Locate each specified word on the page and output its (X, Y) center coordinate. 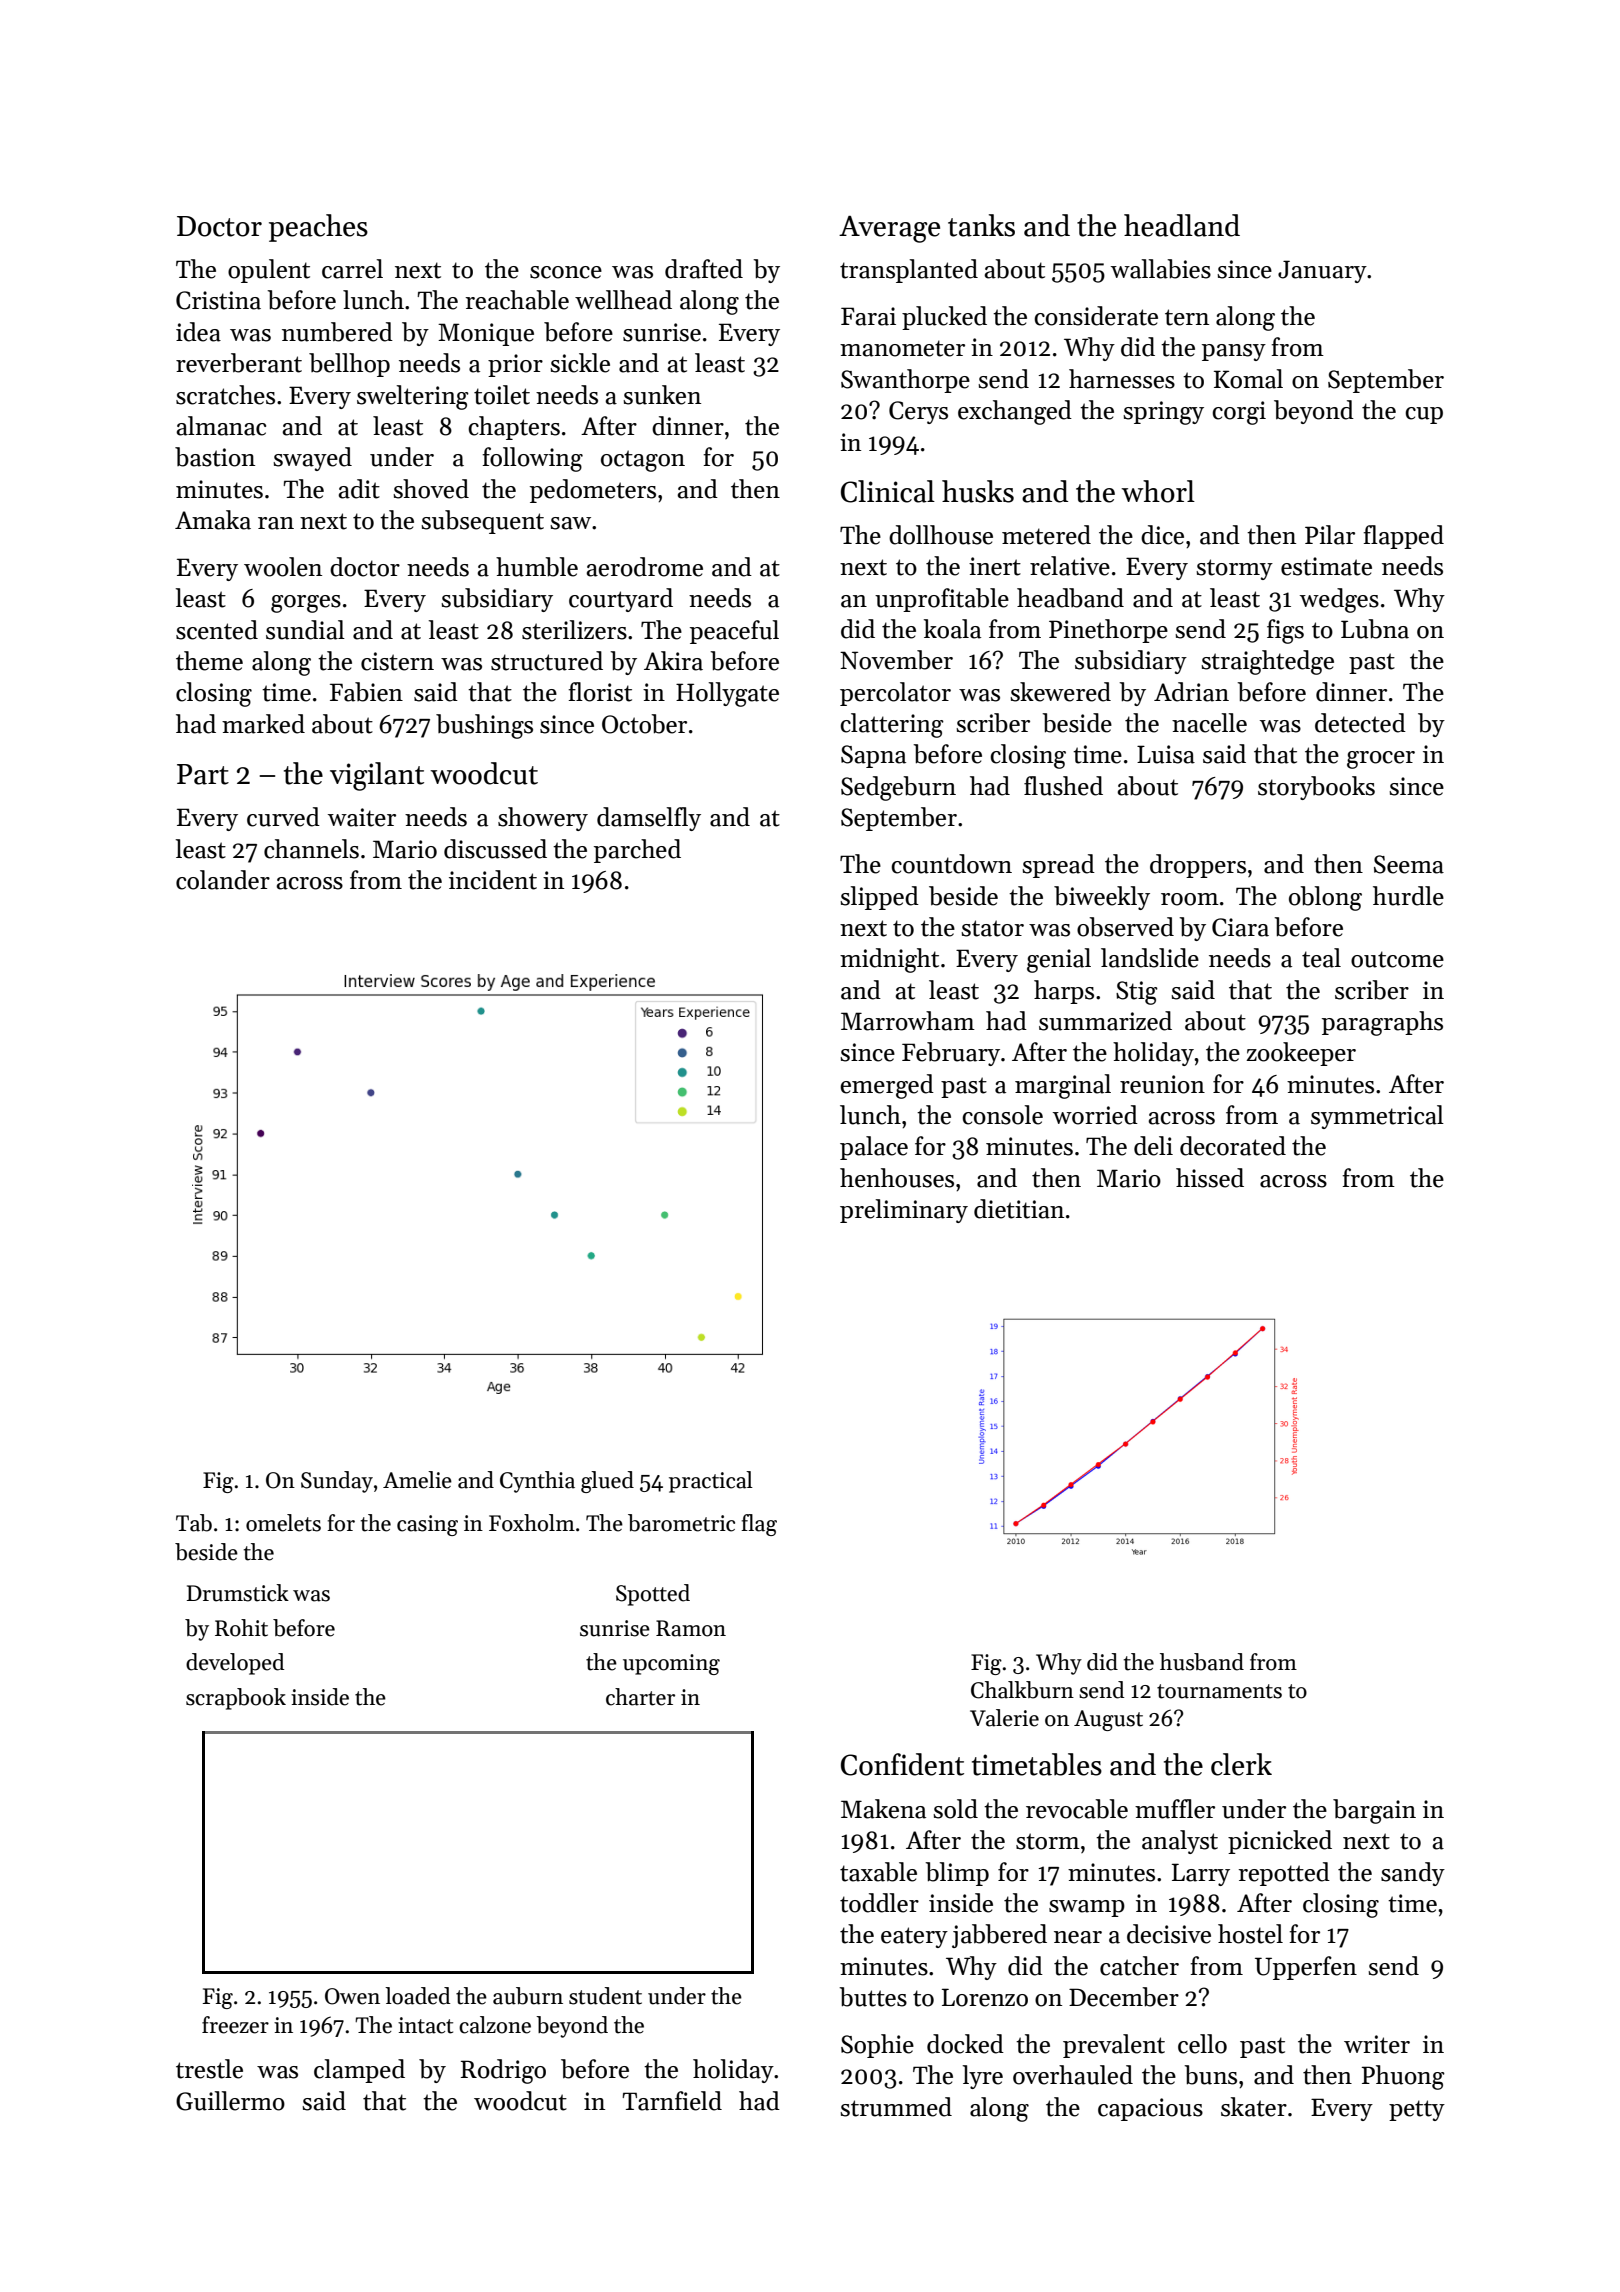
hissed (1210, 1178)
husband (1202, 1662)
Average (889, 229)
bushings (484, 726)
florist (600, 692)
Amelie (417, 1480)
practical (711, 1482)
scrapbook (236, 1699)
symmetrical (1377, 1117)
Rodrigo (503, 2071)
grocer (1381, 760)
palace (874, 1148)
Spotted (653, 1595)
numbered (337, 332)
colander (223, 880)
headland (1182, 225)
